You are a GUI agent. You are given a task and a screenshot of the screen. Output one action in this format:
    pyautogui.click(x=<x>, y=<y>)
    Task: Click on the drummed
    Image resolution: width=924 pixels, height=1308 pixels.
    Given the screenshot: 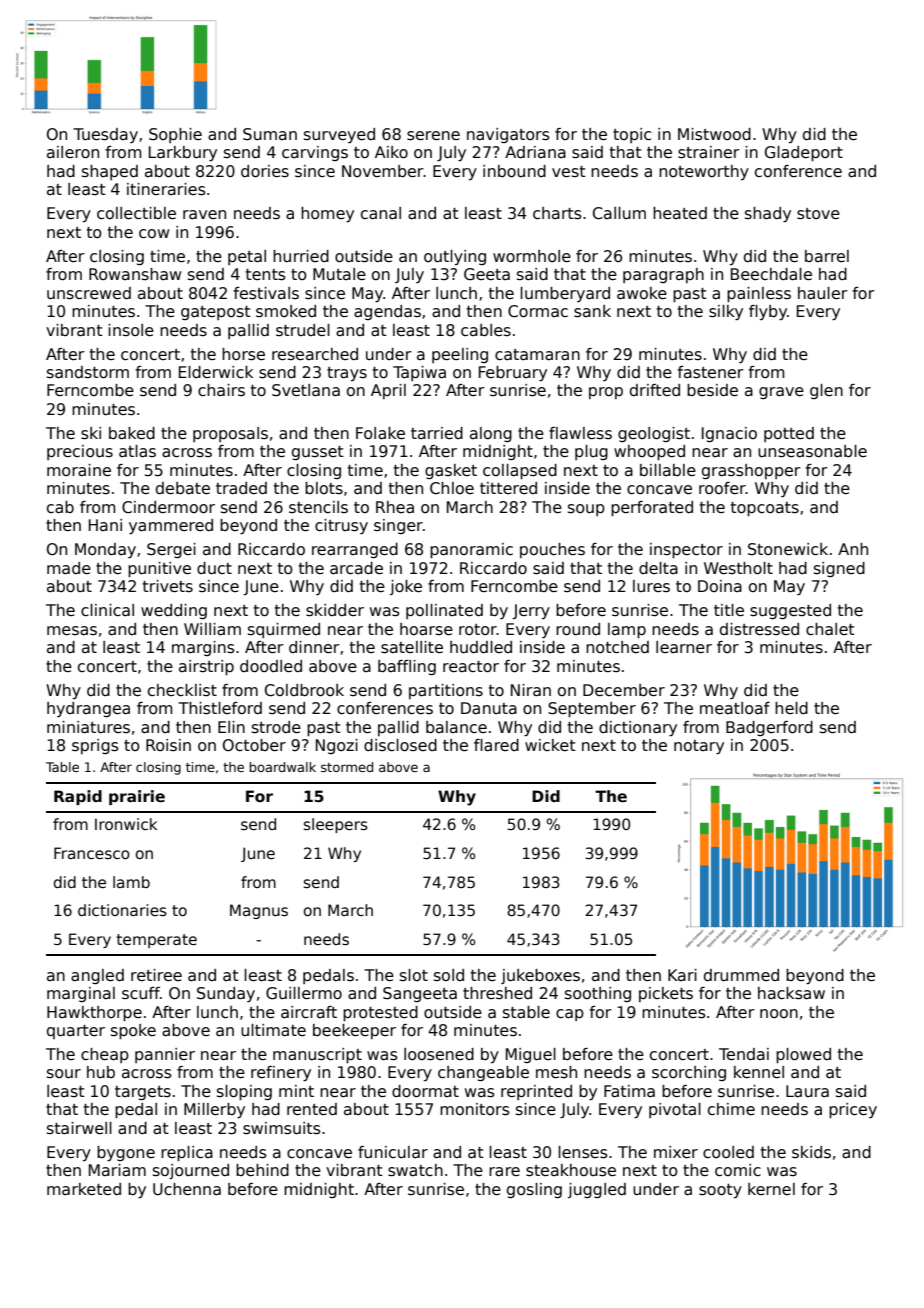 What is the action you would take?
    pyautogui.click(x=741, y=975)
